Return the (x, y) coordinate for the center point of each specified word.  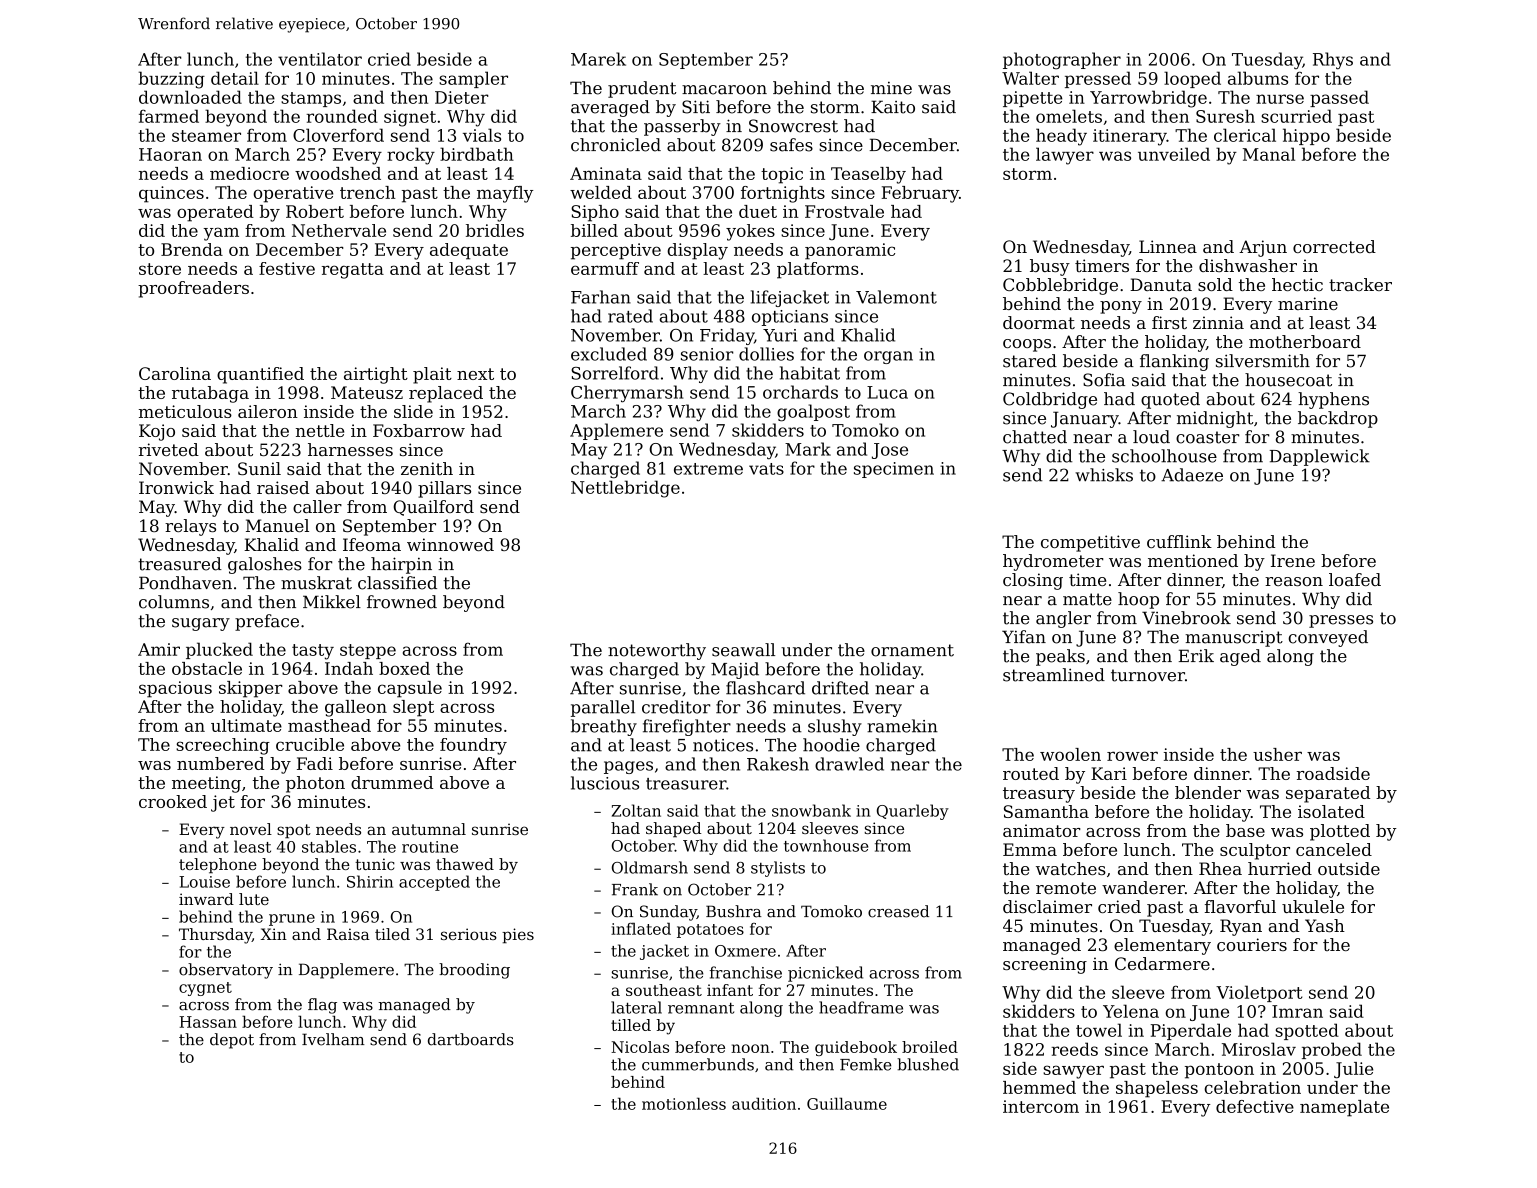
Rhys (1333, 60)
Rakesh (778, 764)
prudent (642, 89)
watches (1071, 868)
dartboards (471, 1039)
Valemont (896, 297)
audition (764, 1103)
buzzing (172, 80)
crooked (173, 801)
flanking (1174, 362)
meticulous (185, 411)
